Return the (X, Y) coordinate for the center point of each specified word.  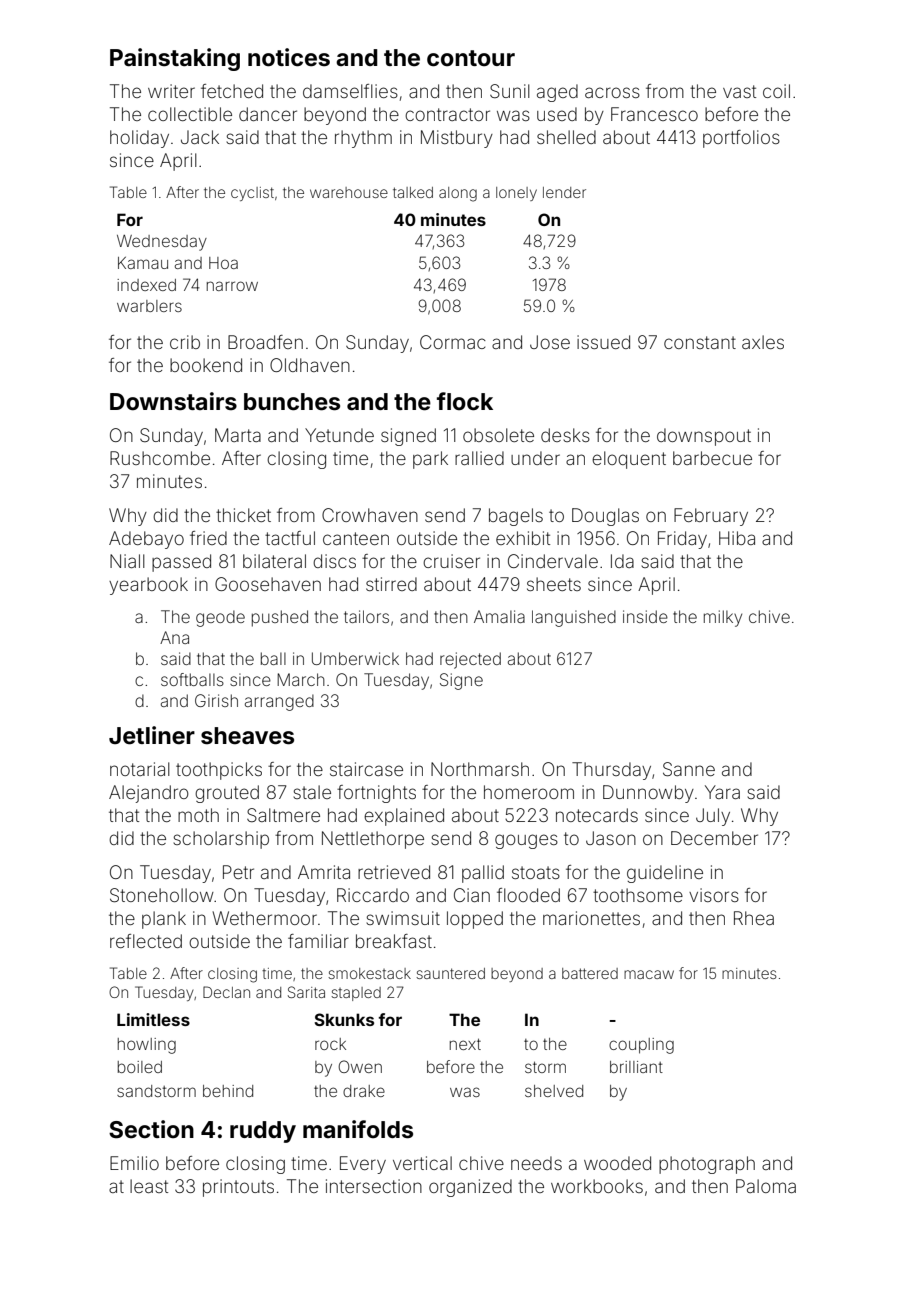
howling (147, 1046)
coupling (641, 1046)
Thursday (611, 771)
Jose (550, 342)
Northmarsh (480, 769)
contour (471, 58)
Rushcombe (160, 458)
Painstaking (175, 59)
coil (776, 91)
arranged (279, 702)
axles (763, 342)
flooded (528, 895)
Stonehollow (162, 895)
